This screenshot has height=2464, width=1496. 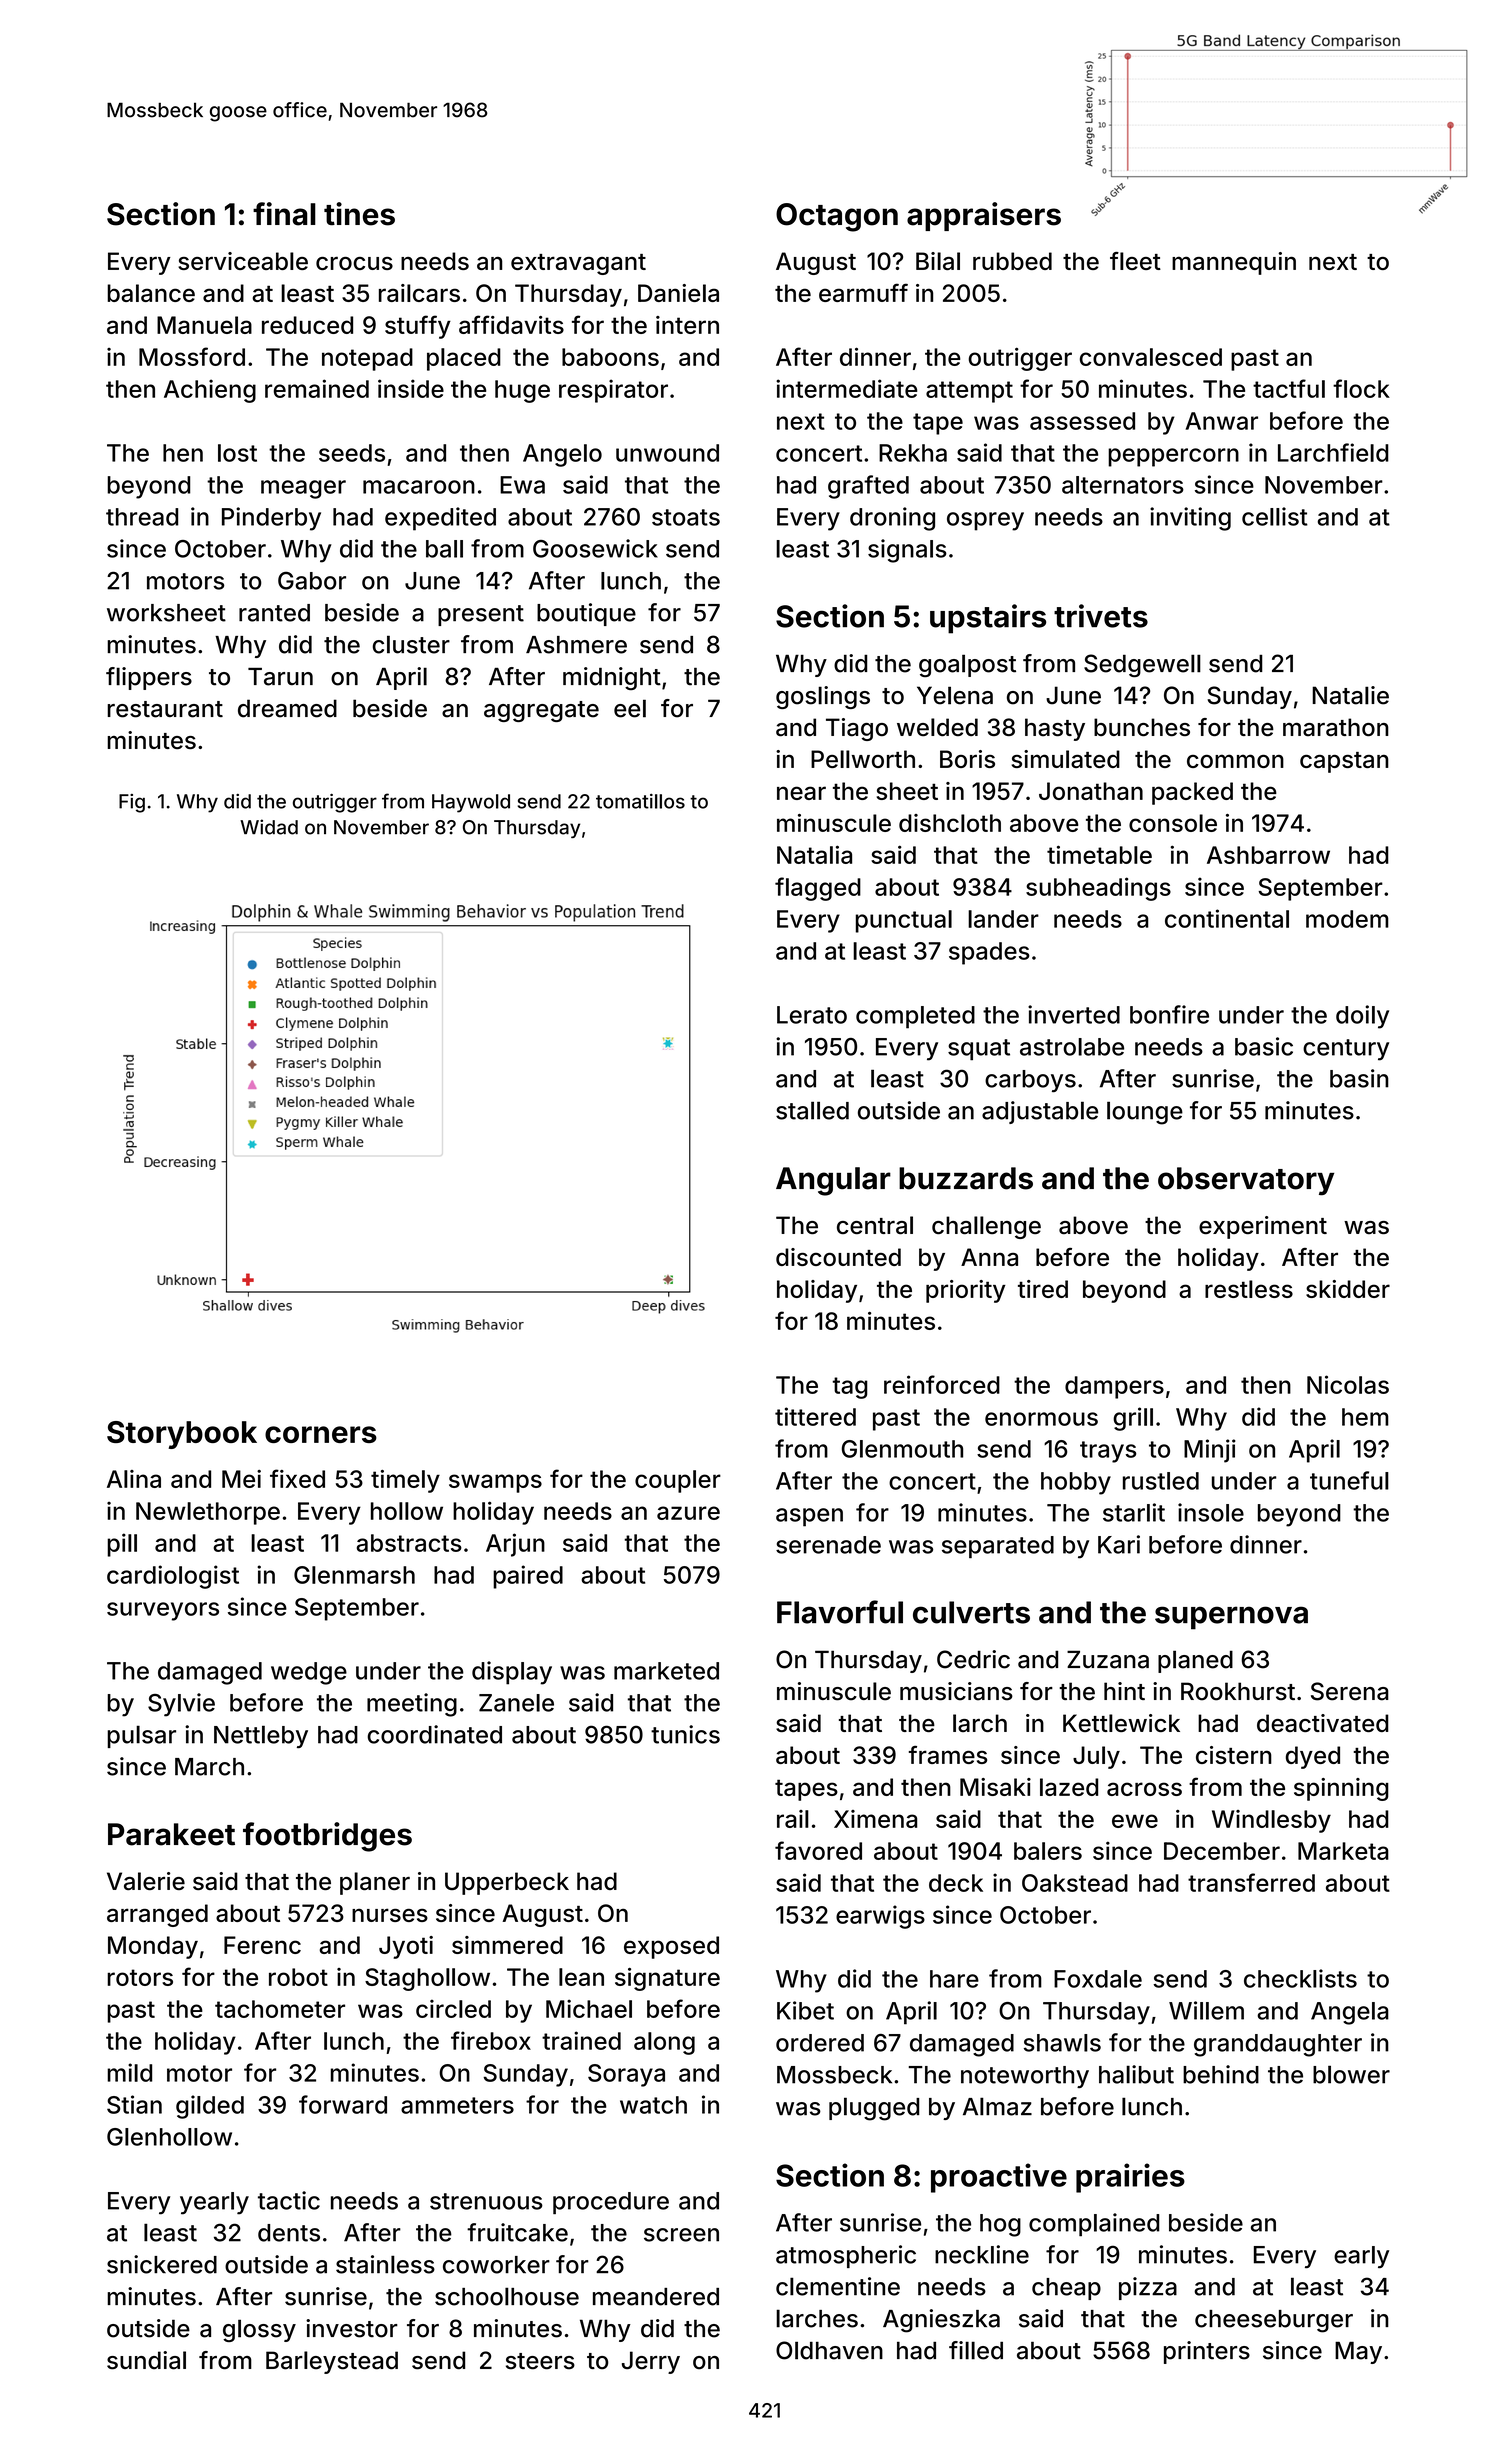 What do you see at coordinates (984, 216) in the screenshot?
I see `appraisers` at bounding box center [984, 216].
